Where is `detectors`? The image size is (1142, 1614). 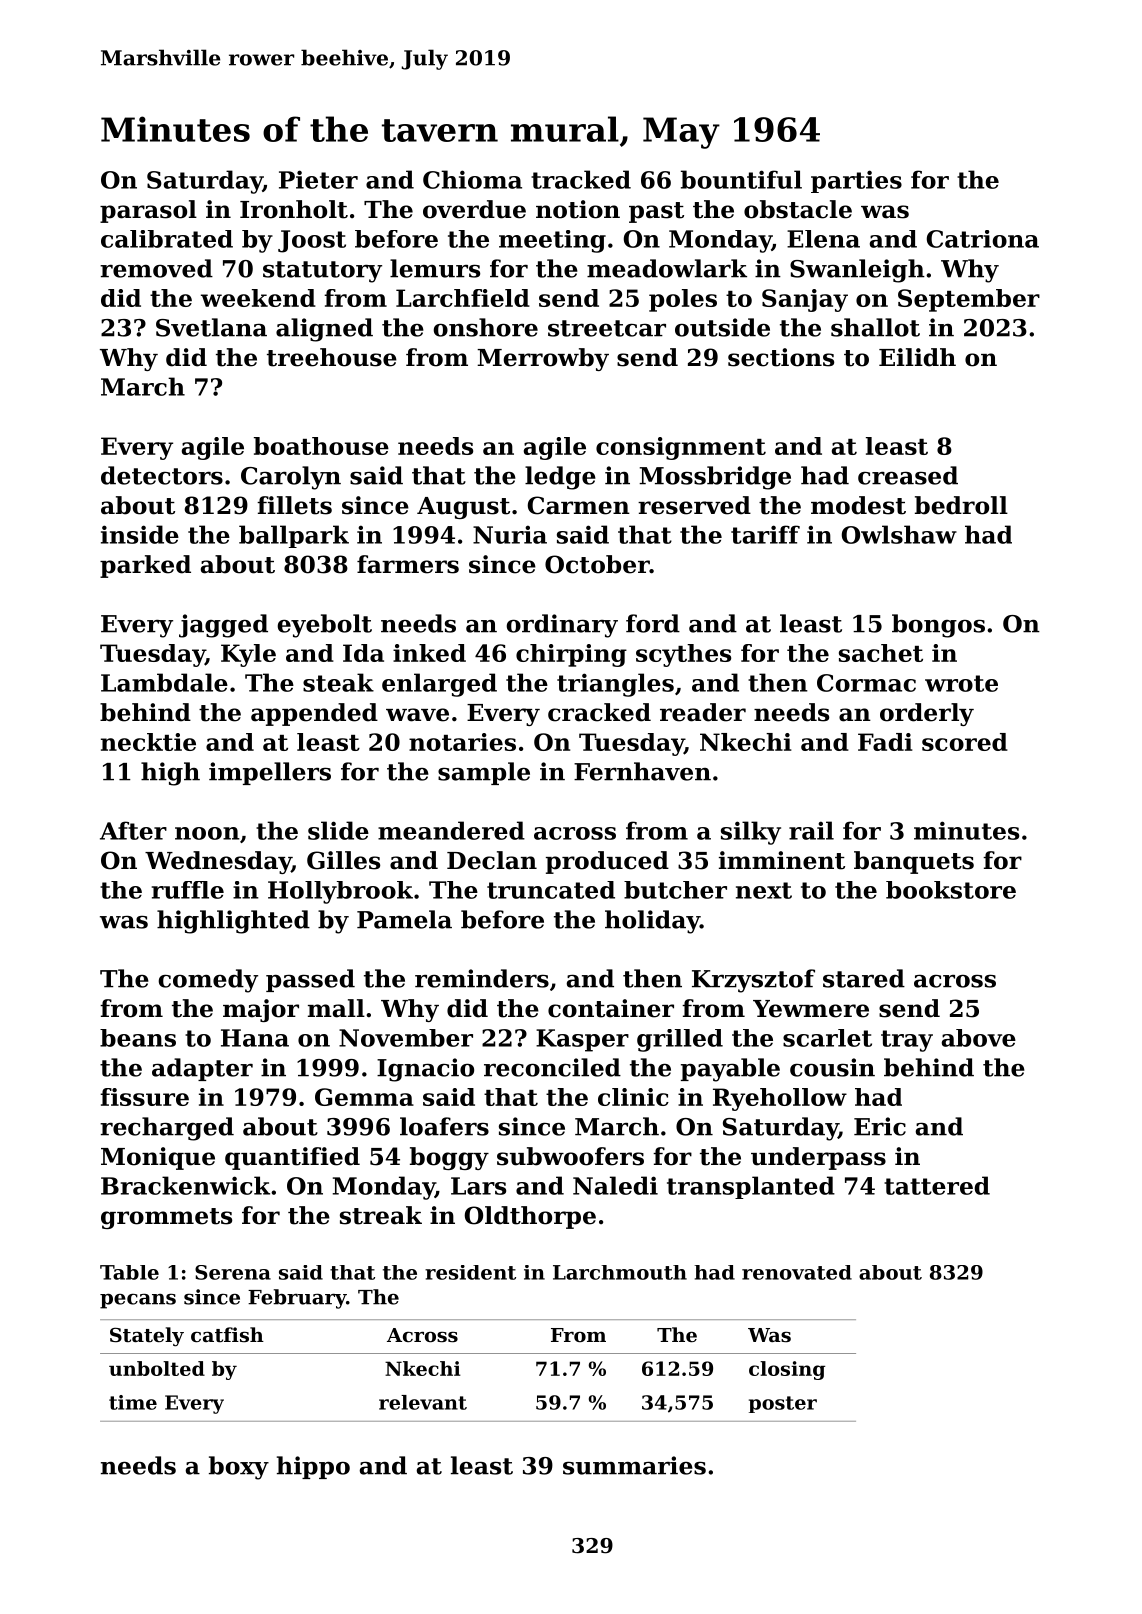
detectors is located at coordinates (162, 475).
